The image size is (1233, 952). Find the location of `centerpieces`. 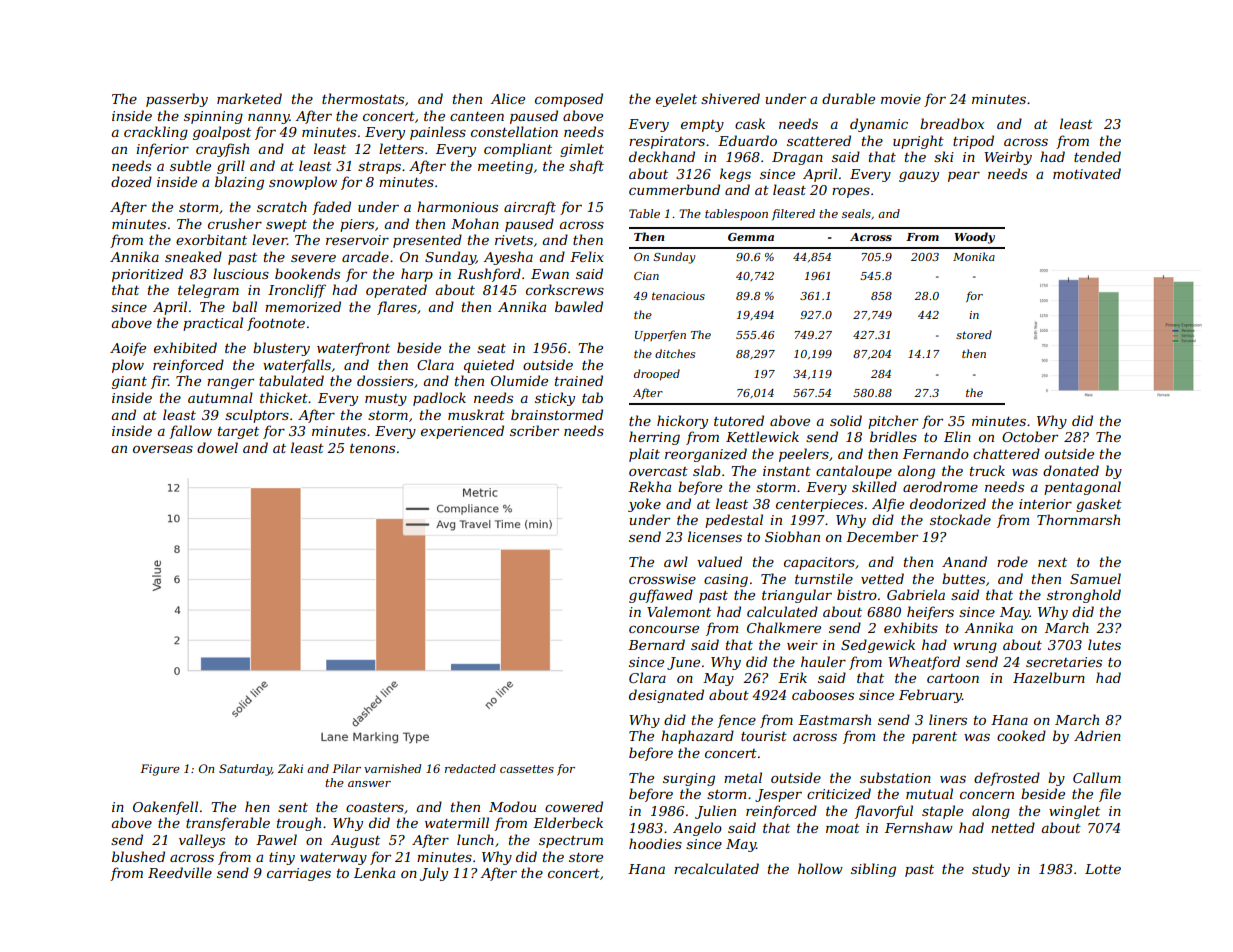

centerpieces is located at coordinates (819, 505).
